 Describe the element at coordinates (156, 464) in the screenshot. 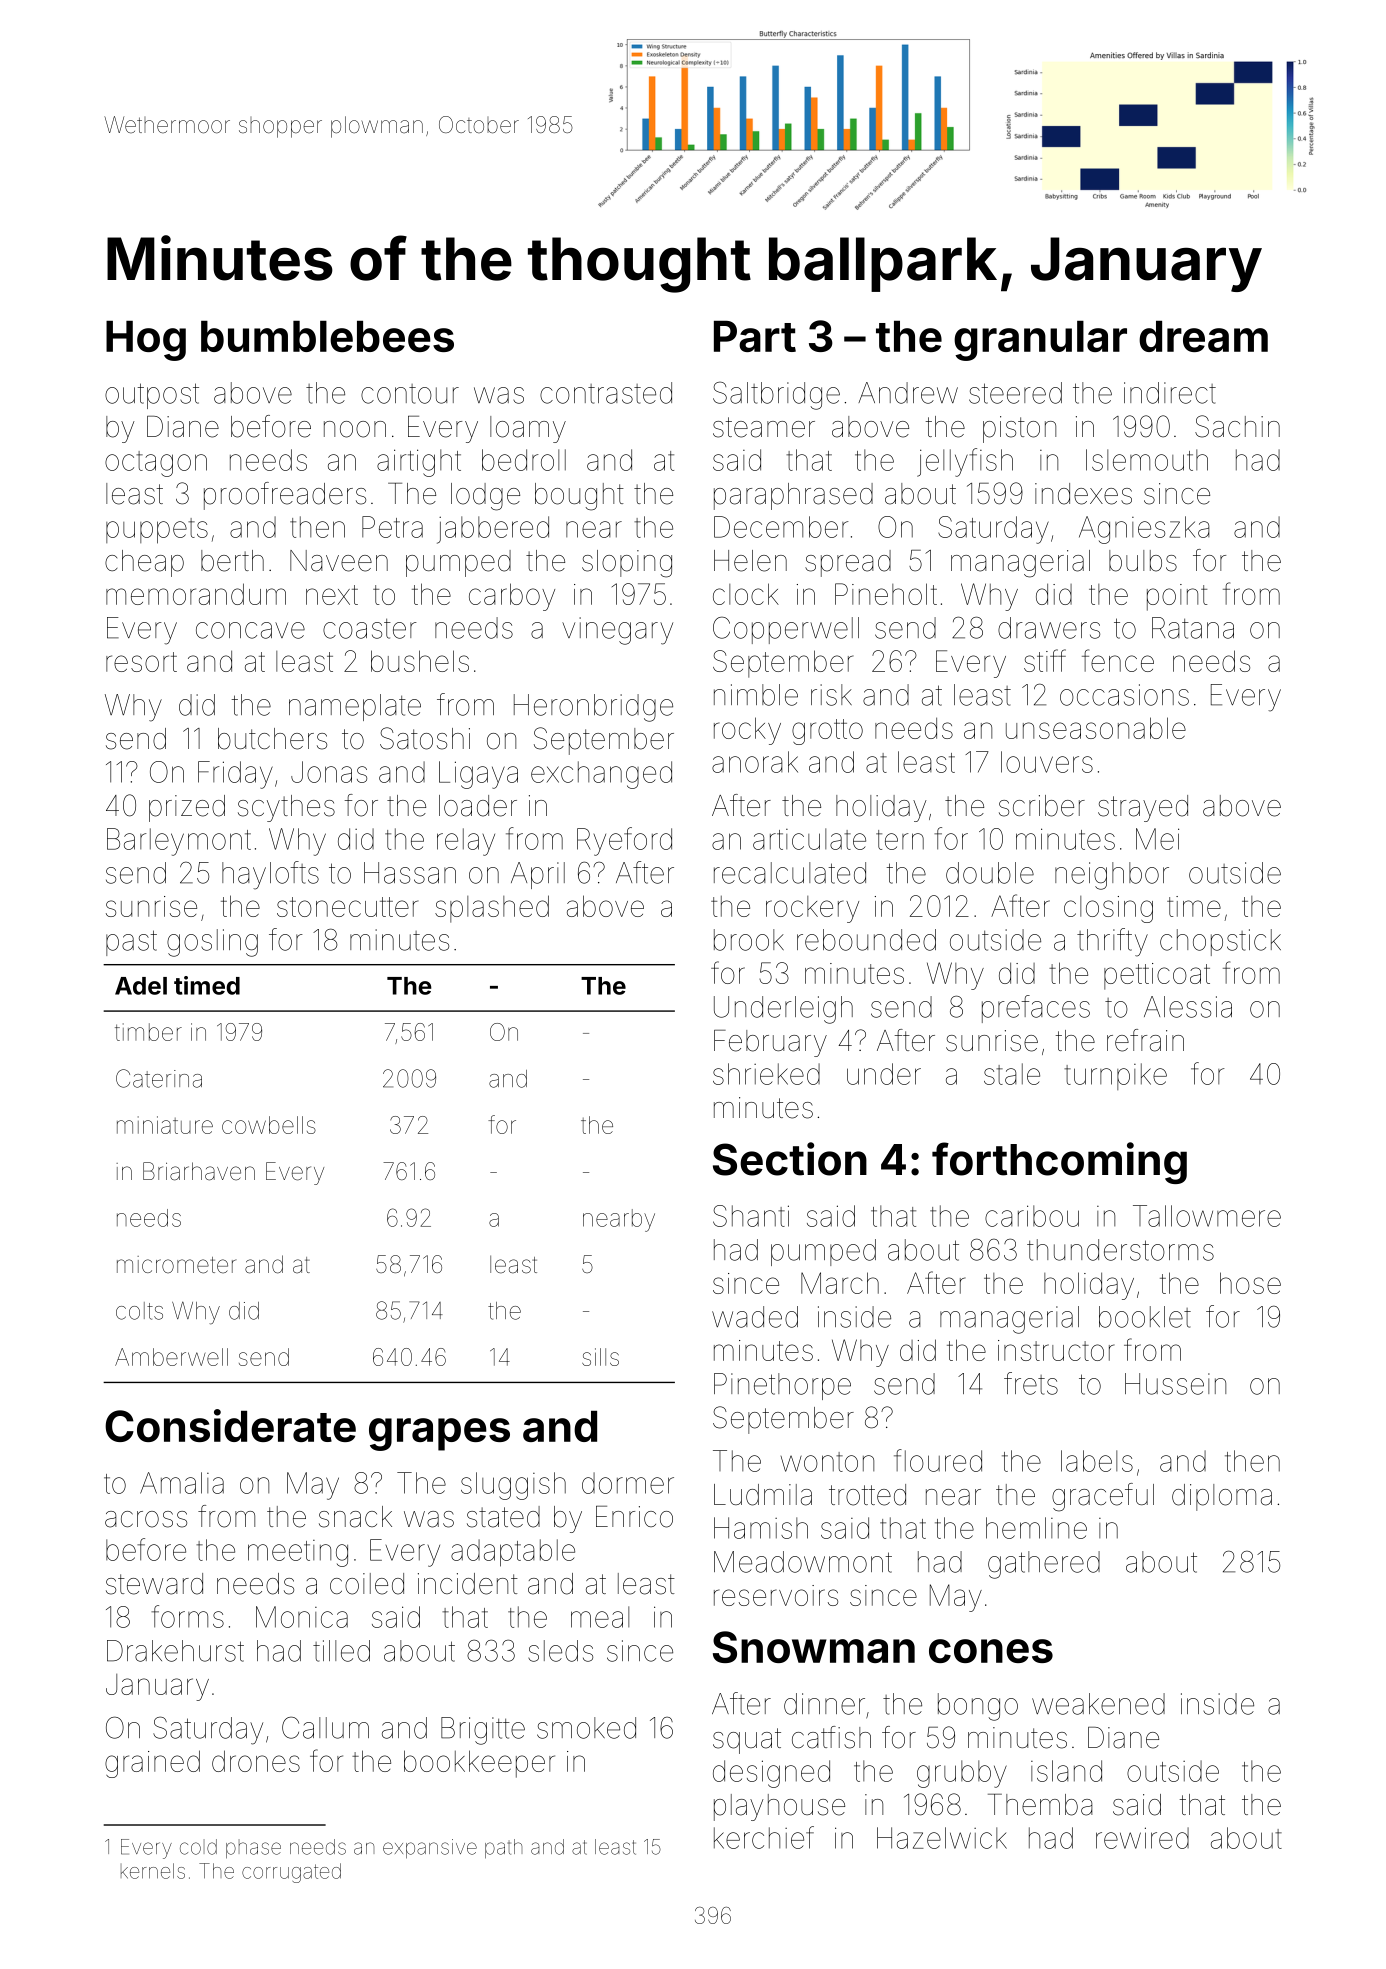

I see `octagon` at that location.
